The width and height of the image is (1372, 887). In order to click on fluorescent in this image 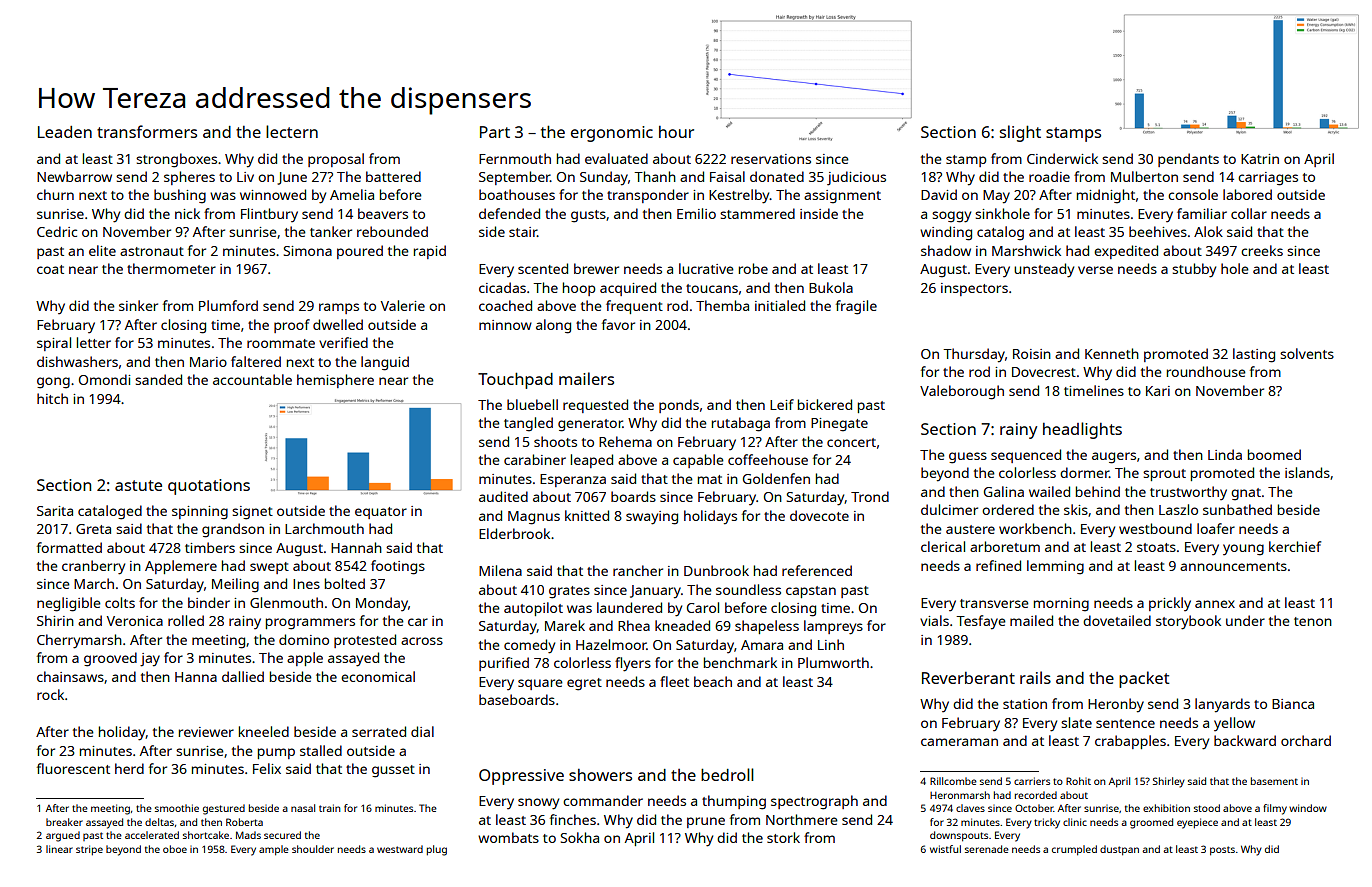, I will do `click(73, 768)`.
